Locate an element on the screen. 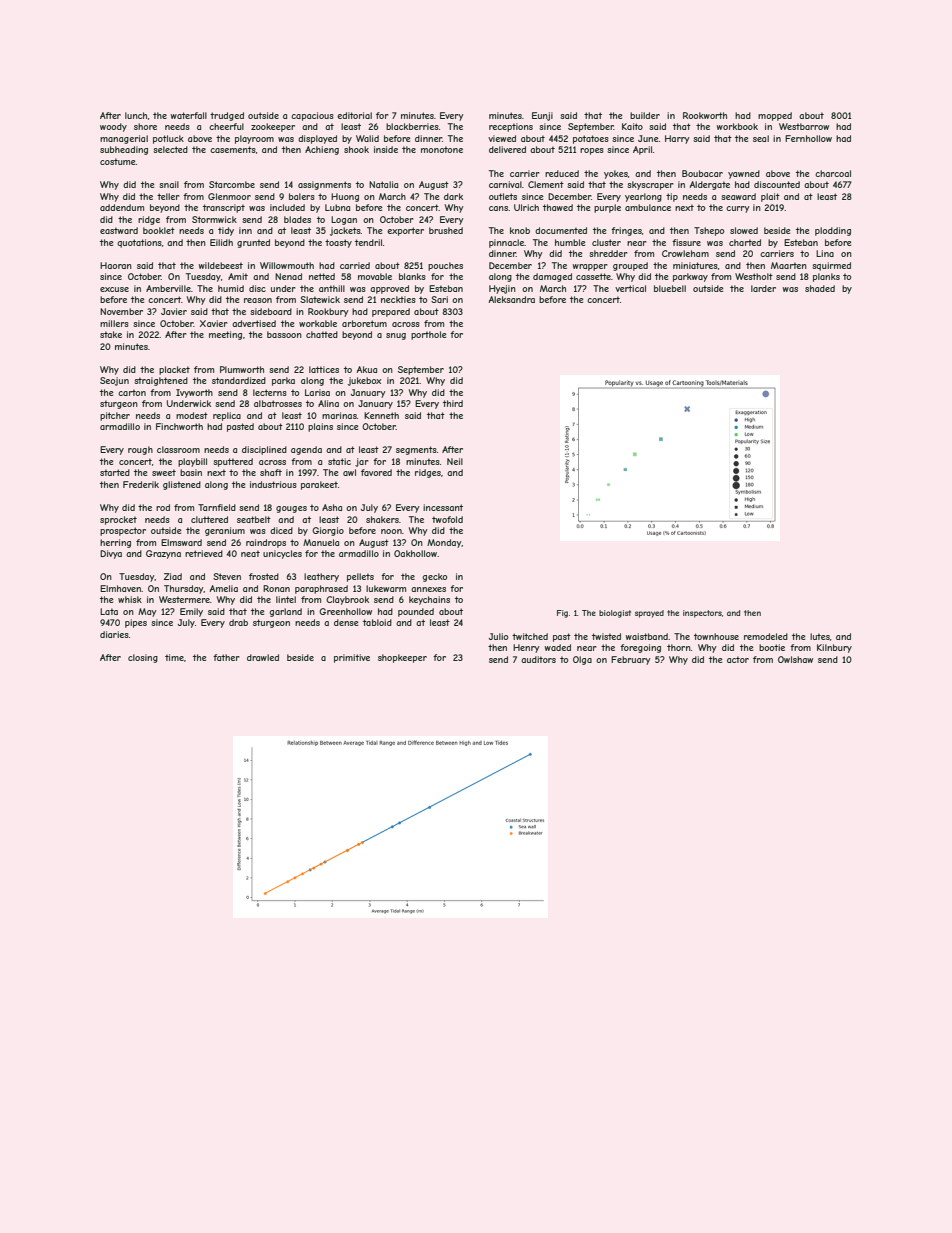 The height and width of the screenshot is (1233, 952). quotations is located at coordinates (139, 243).
